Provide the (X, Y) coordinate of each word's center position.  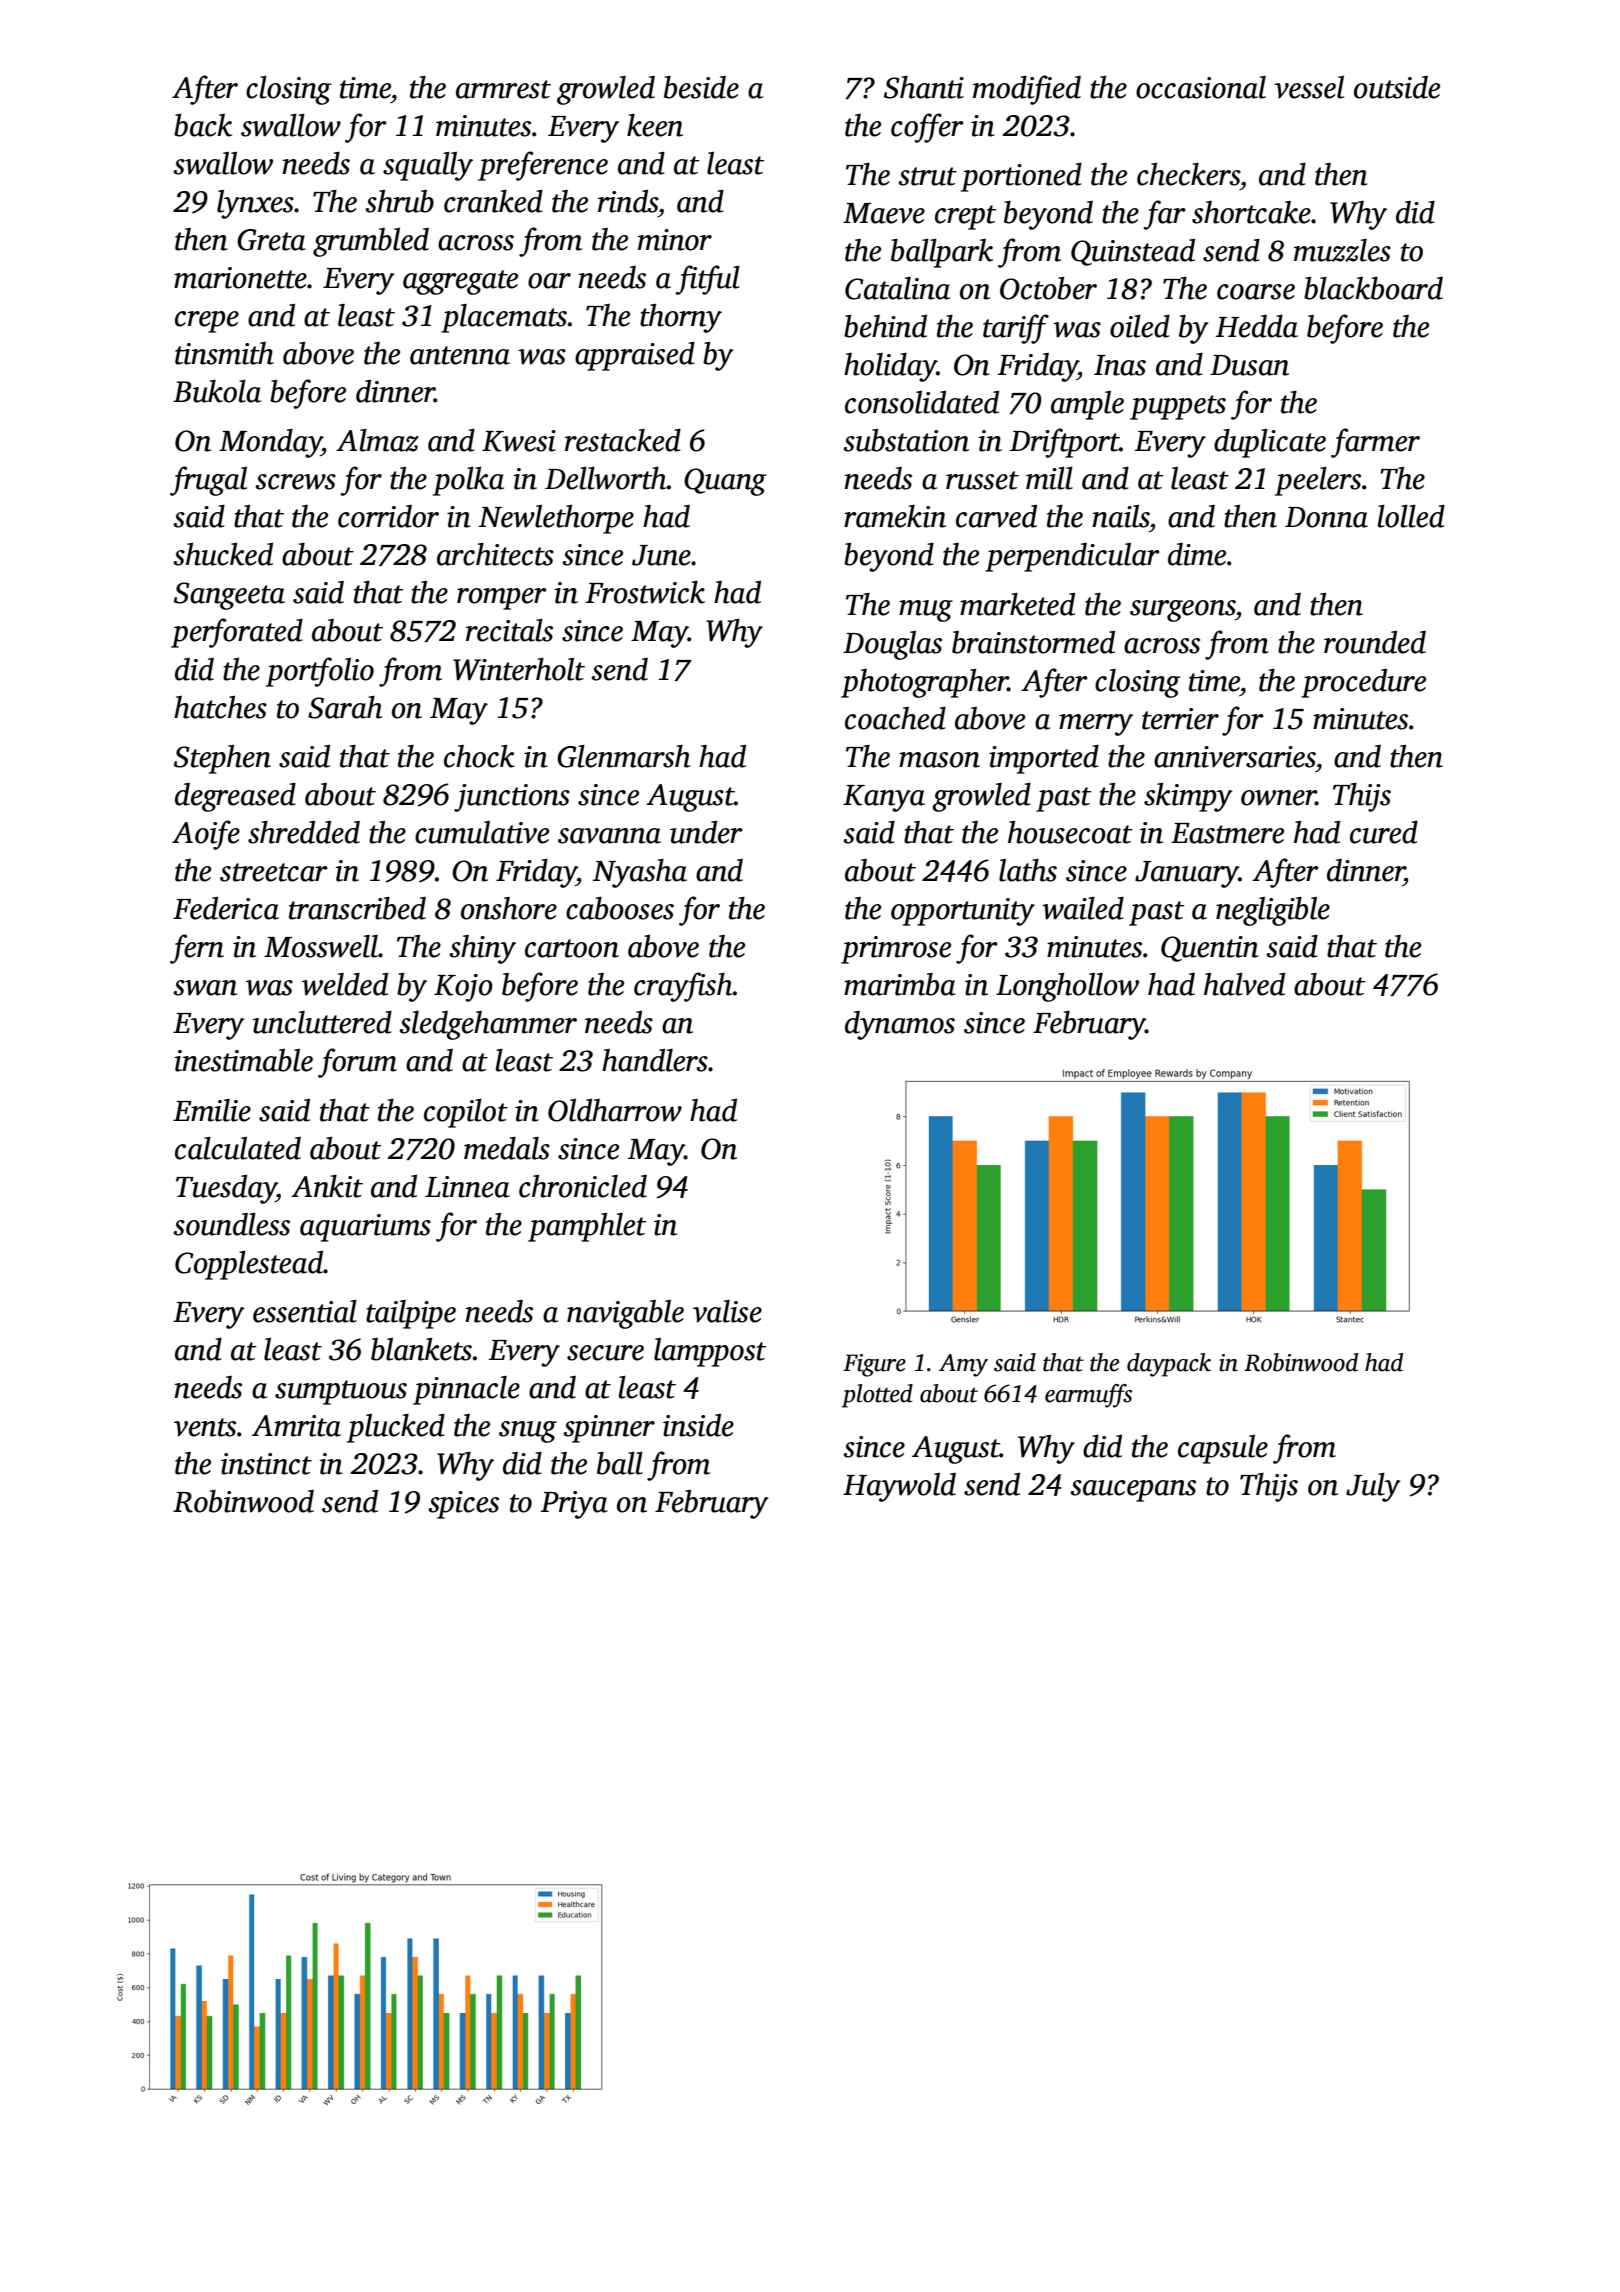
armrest (503, 89)
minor (675, 240)
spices (463, 1505)
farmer (1375, 443)
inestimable (243, 1060)
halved (1244, 984)
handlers (655, 1060)
